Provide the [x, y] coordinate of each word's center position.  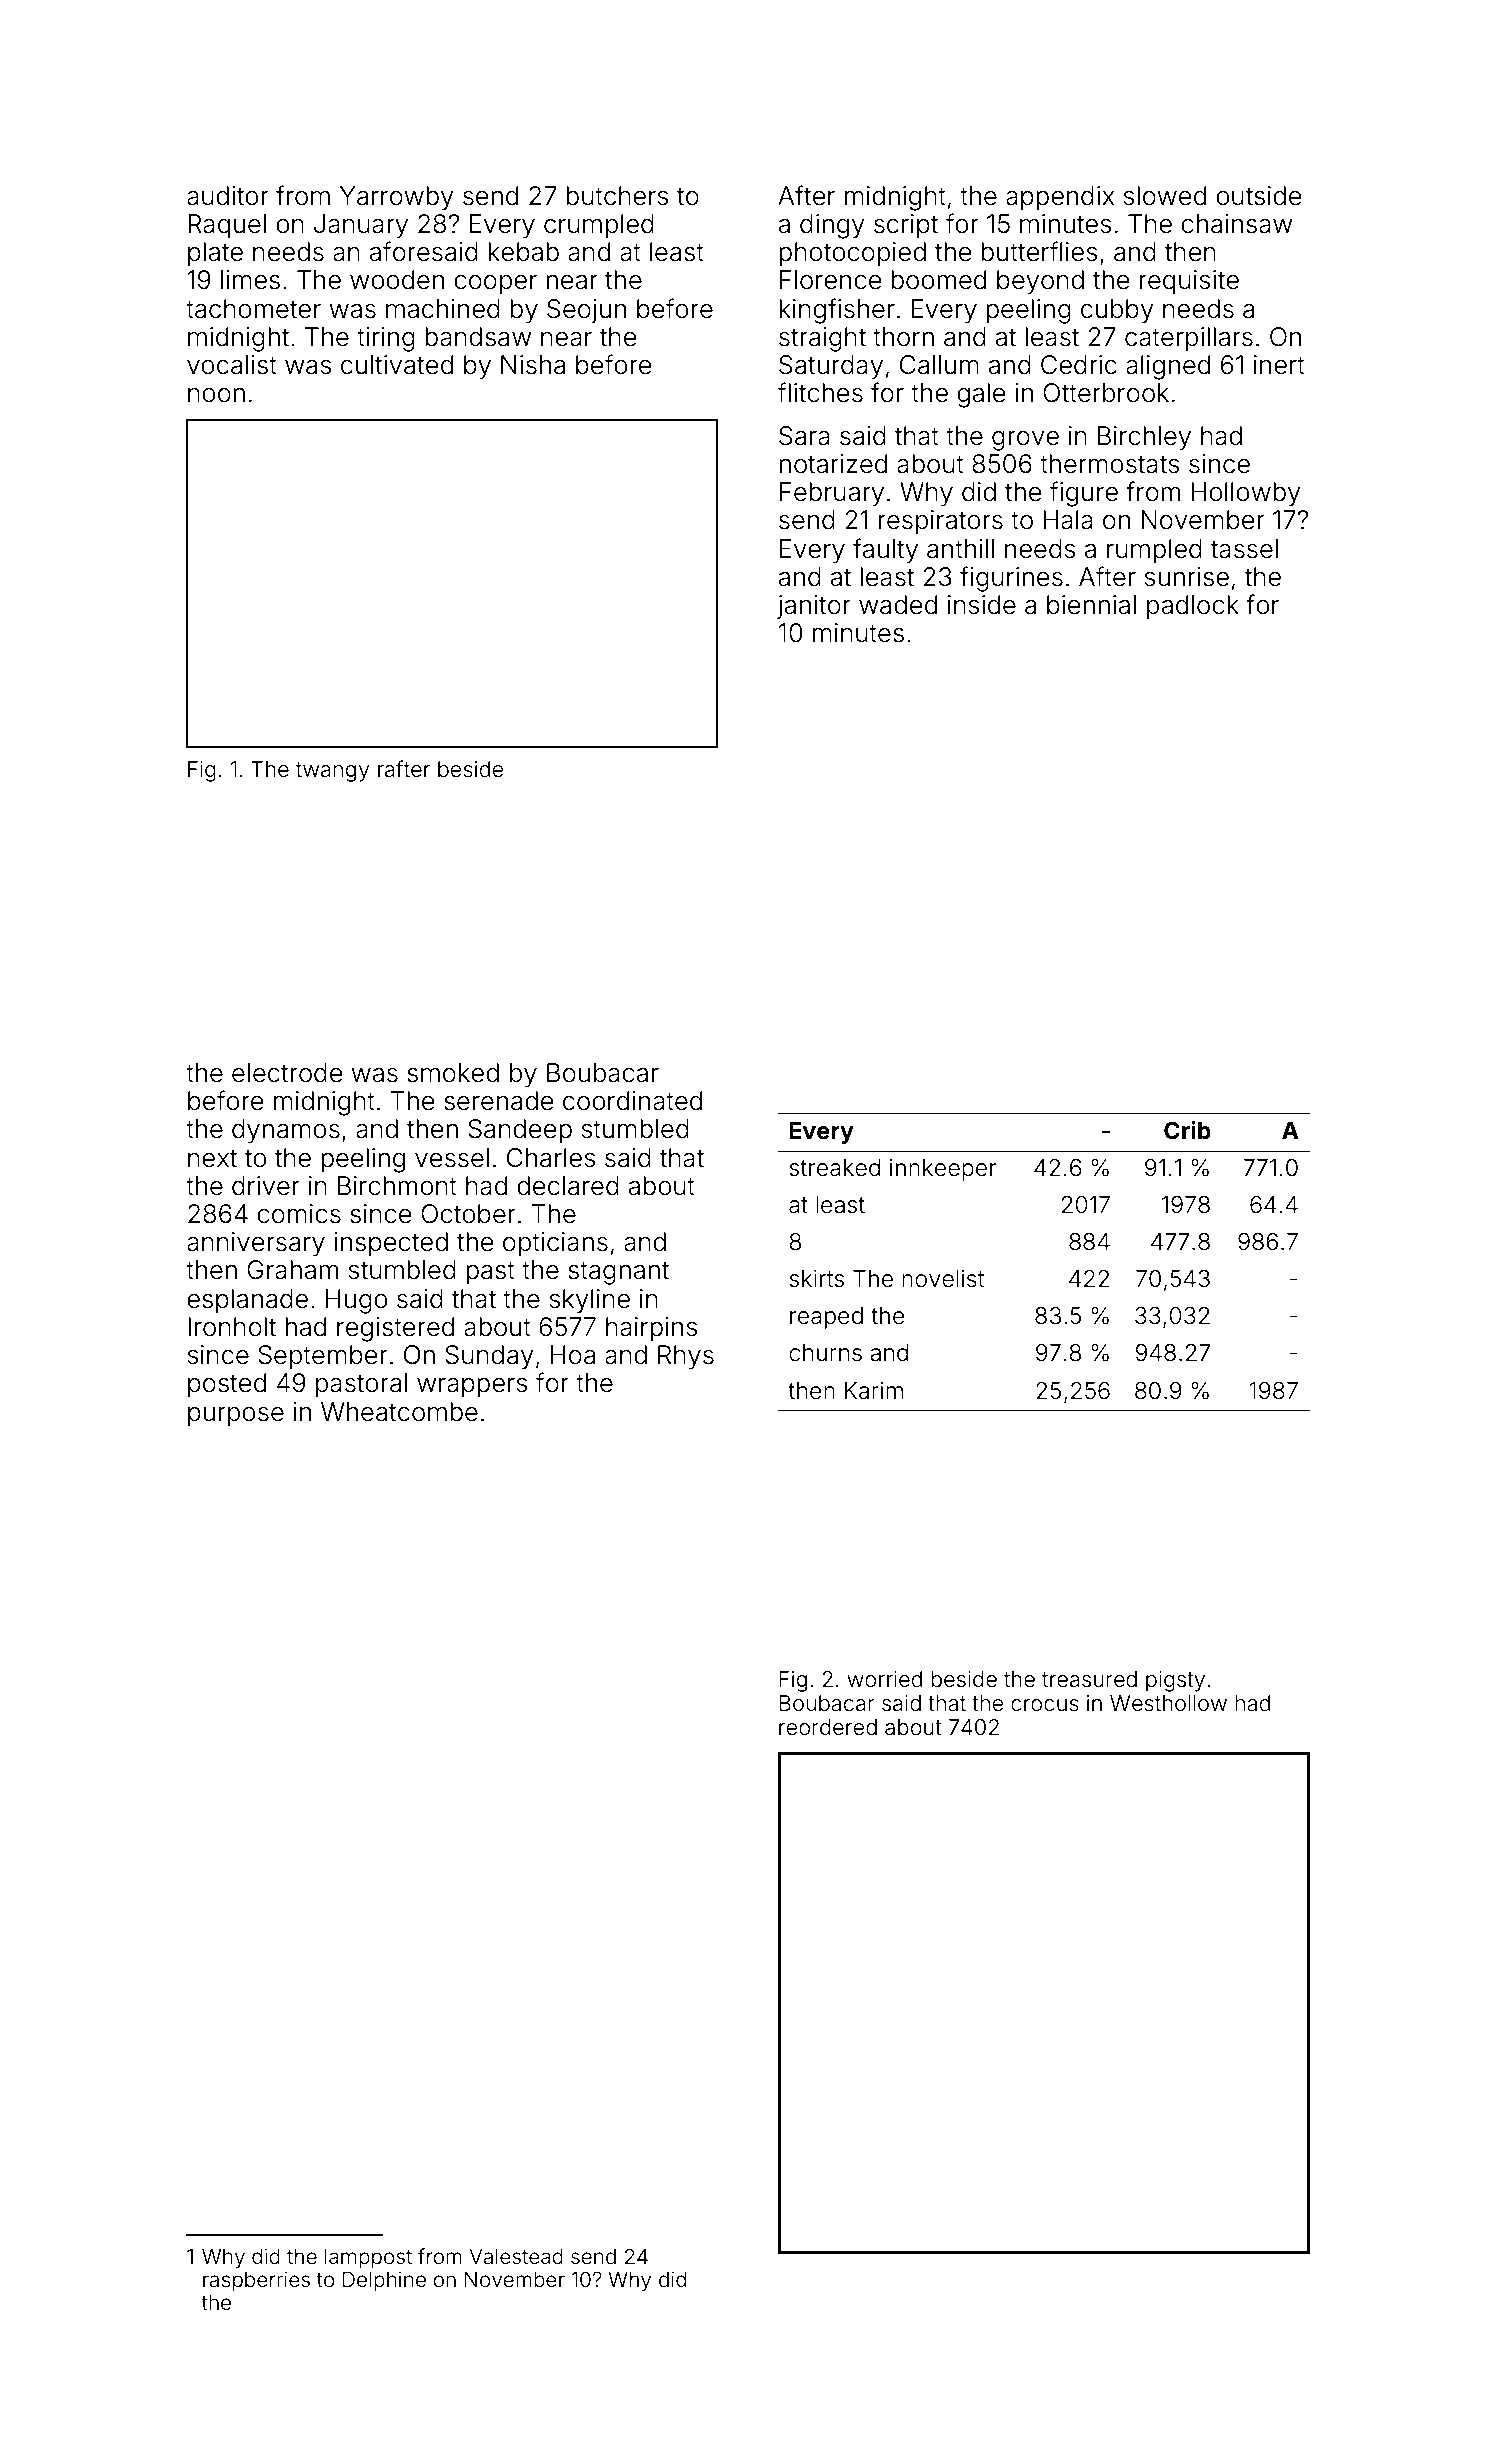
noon [216, 395]
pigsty [1175, 1681]
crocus [1045, 1705]
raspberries [256, 2281]
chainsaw [1236, 224]
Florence [831, 280]
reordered [828, 1727]
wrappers [472, 1388]
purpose [236, 1416]
